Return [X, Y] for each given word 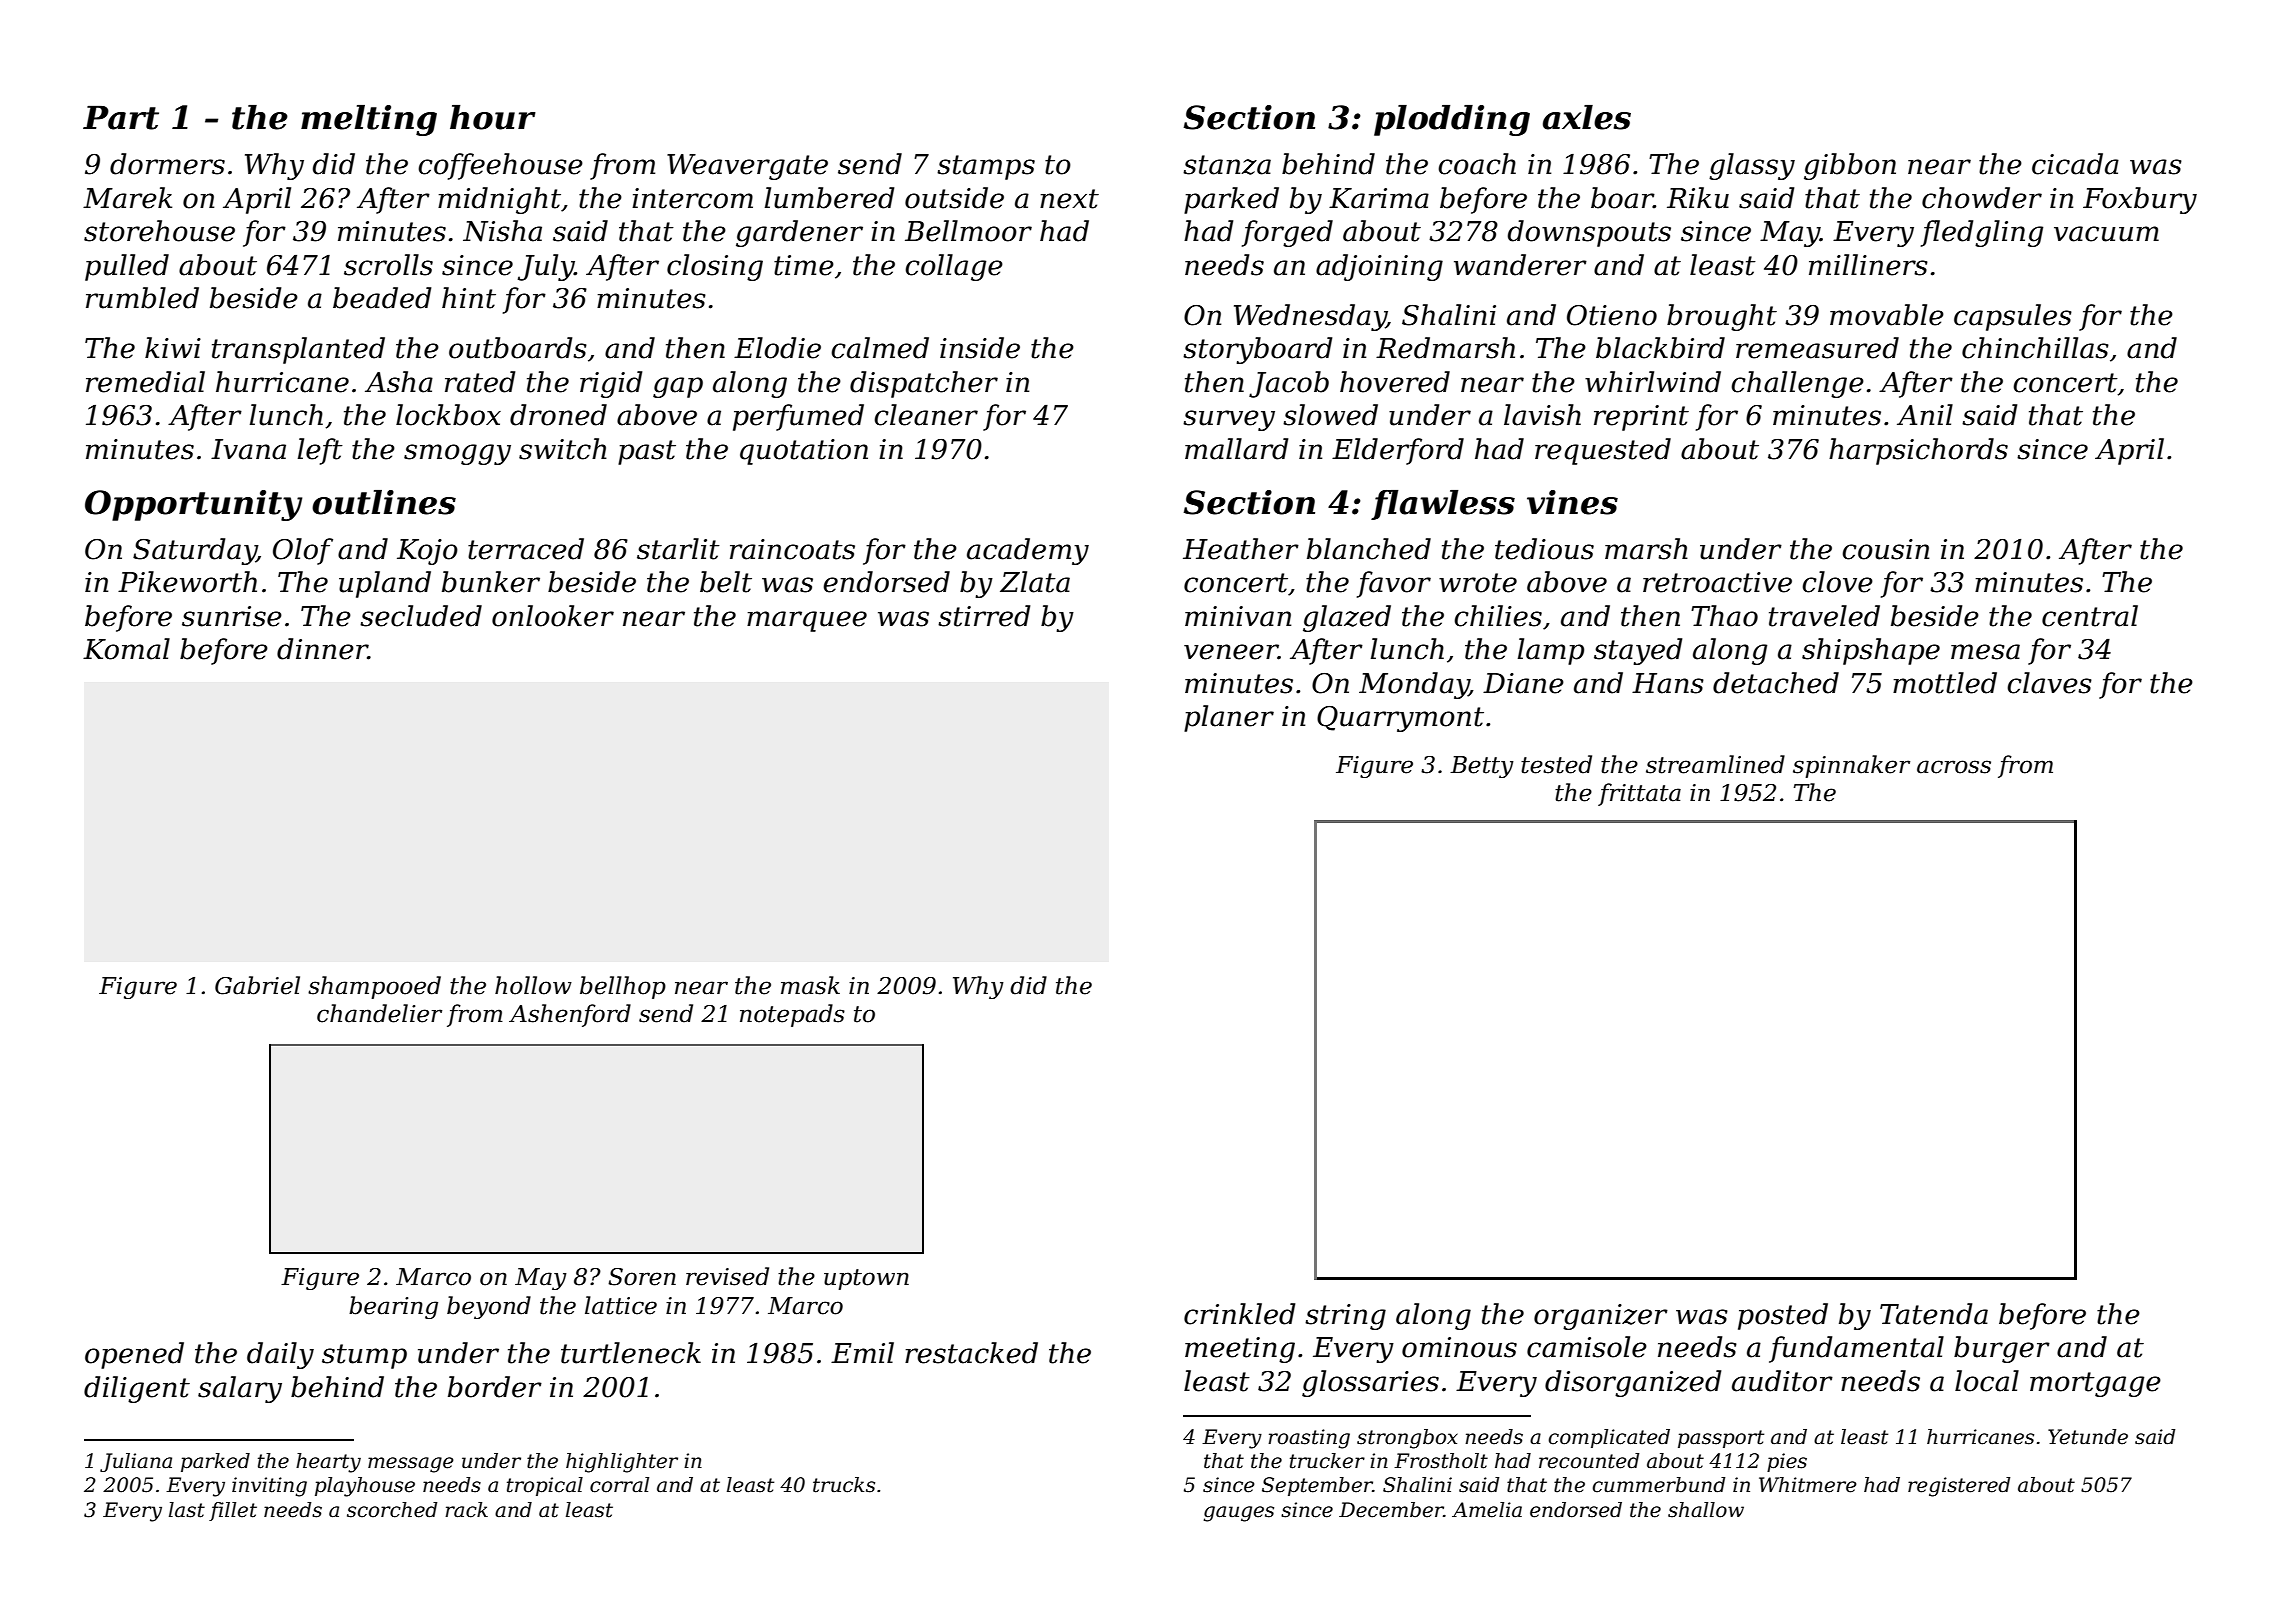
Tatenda [1934, 1314]
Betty [1482, 767]
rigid [611, 384]
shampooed [374, 987]
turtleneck [631, 1353]
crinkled [1239, 1314]
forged [1287, 233]
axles [1587, 117]
